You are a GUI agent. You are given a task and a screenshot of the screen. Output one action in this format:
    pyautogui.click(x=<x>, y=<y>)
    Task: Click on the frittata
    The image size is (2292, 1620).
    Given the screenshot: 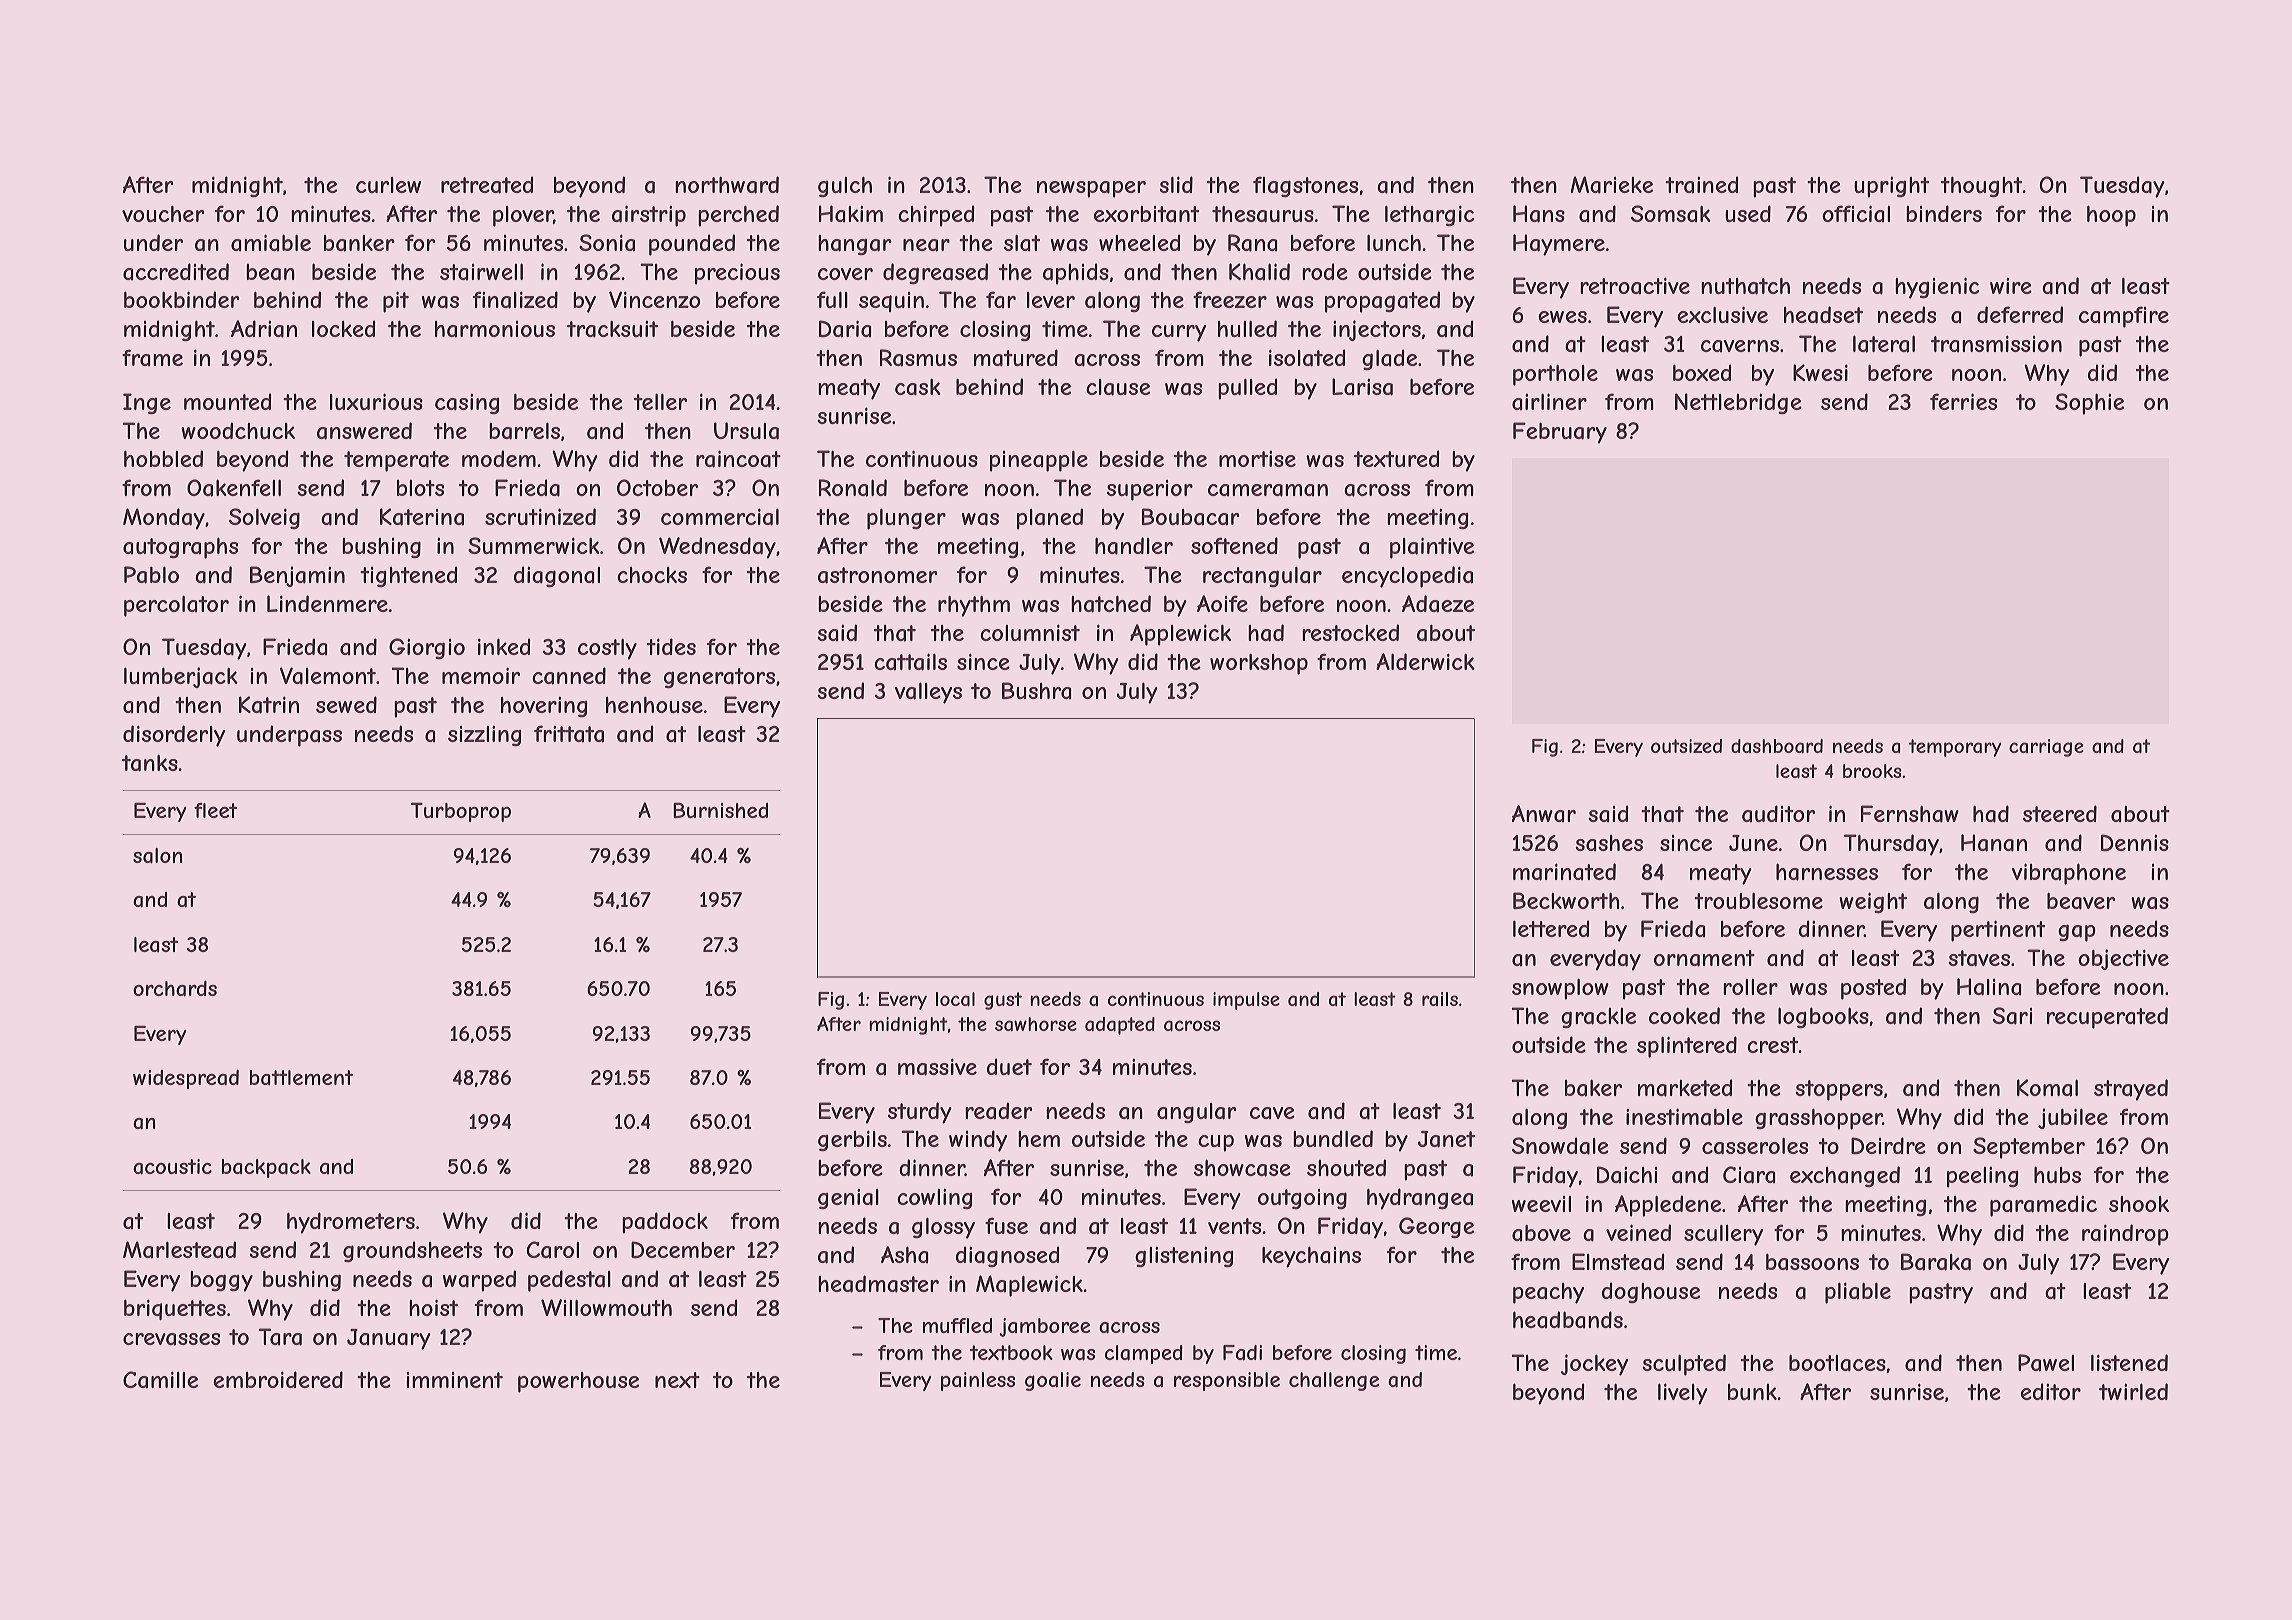 What is the action you would take?
    pyautogui.click(x=569, y=734)
